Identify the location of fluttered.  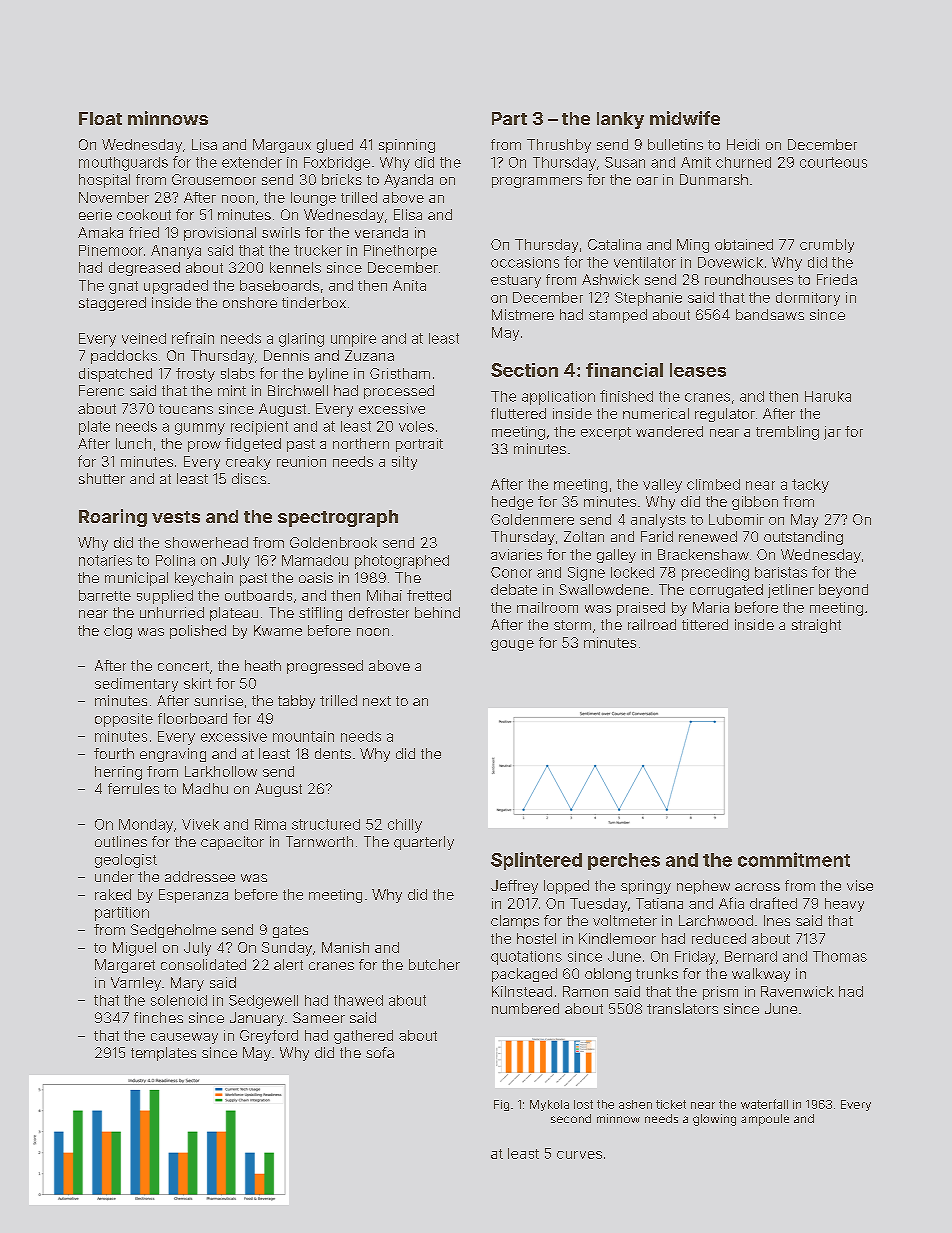
(518, 413).
